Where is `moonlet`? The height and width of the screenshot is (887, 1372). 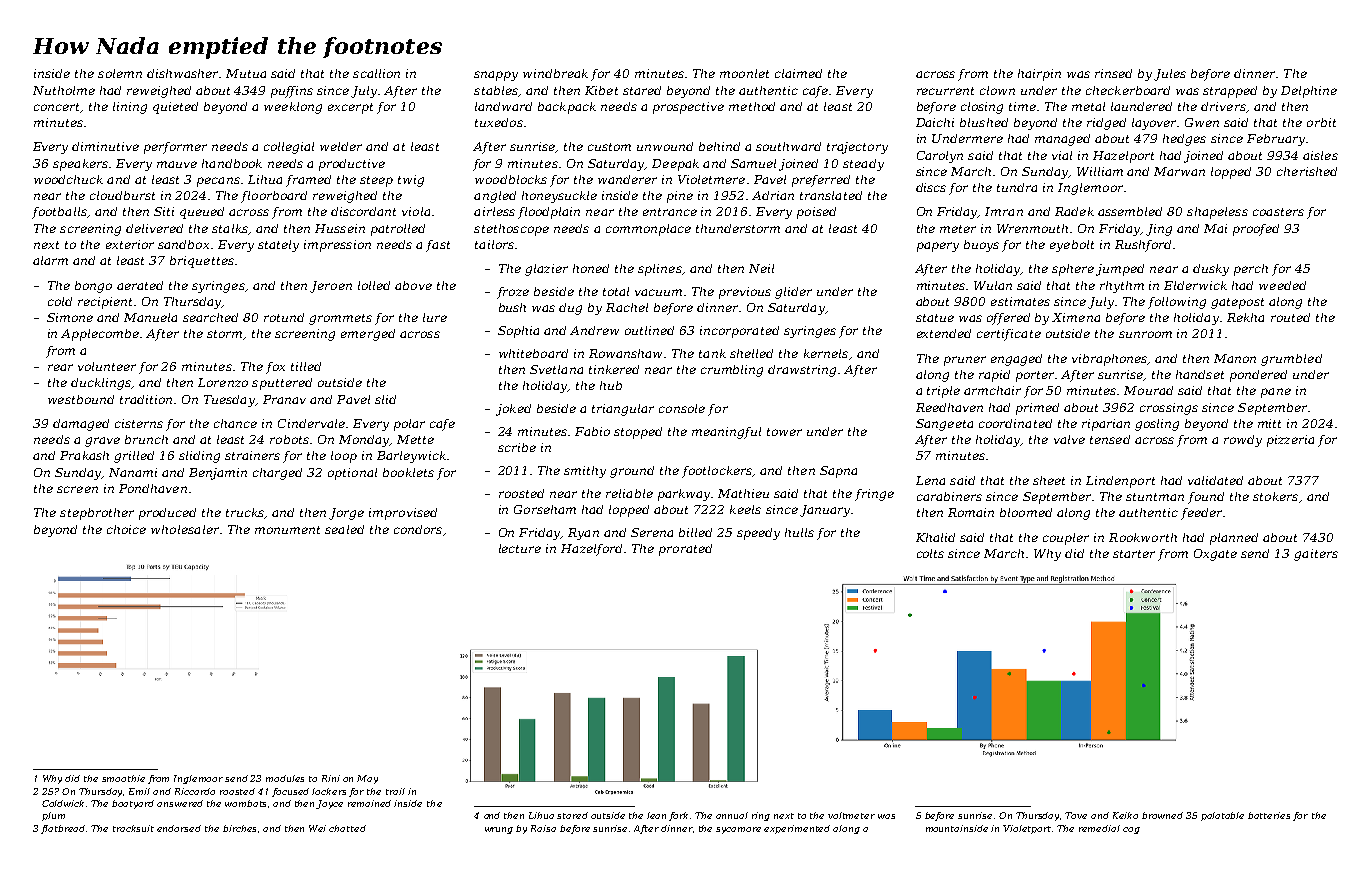
moonlet is located at coordinates (744, 73).
